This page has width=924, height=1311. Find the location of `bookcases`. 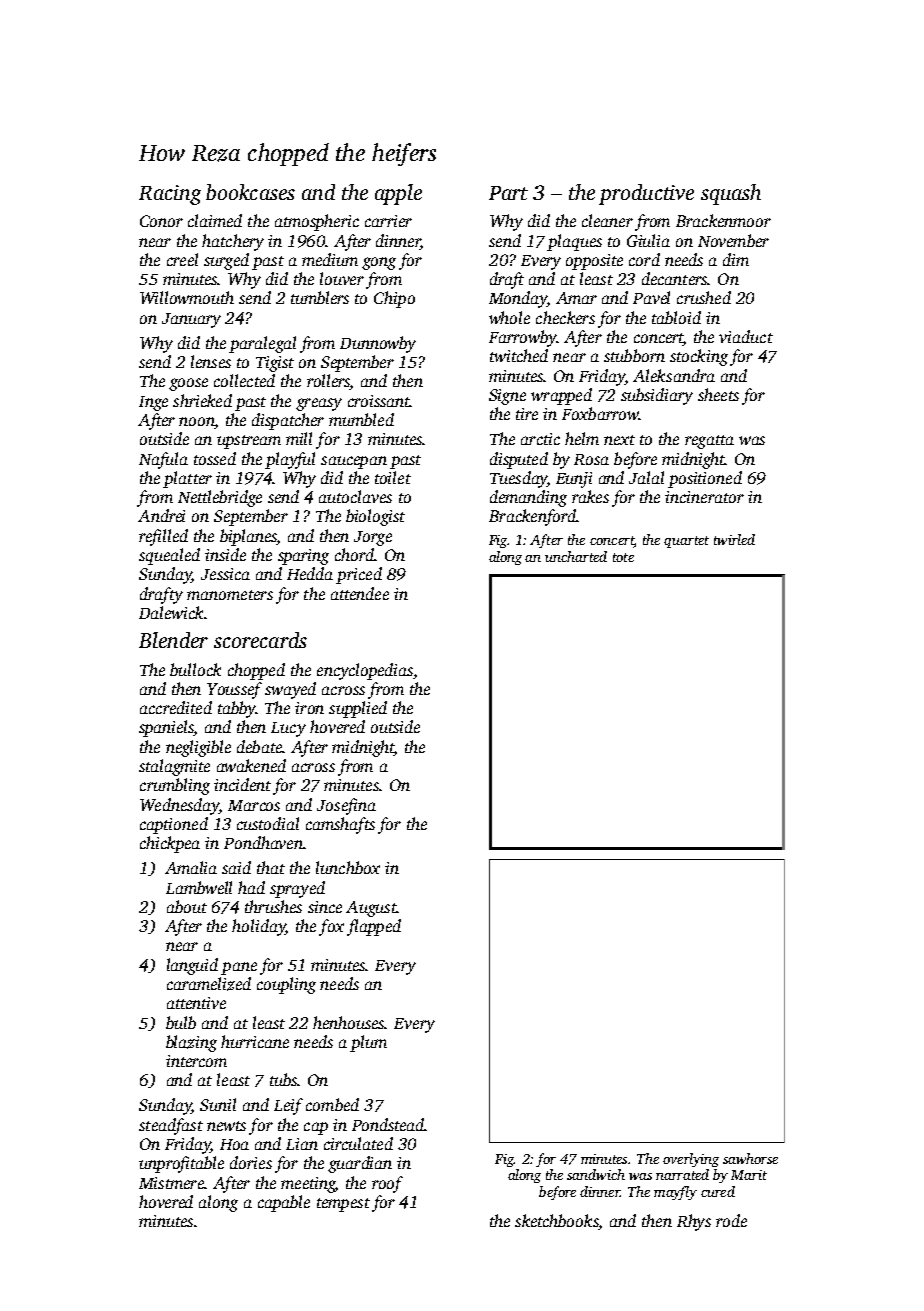

bookcases is located at coordinates (250, 192).
